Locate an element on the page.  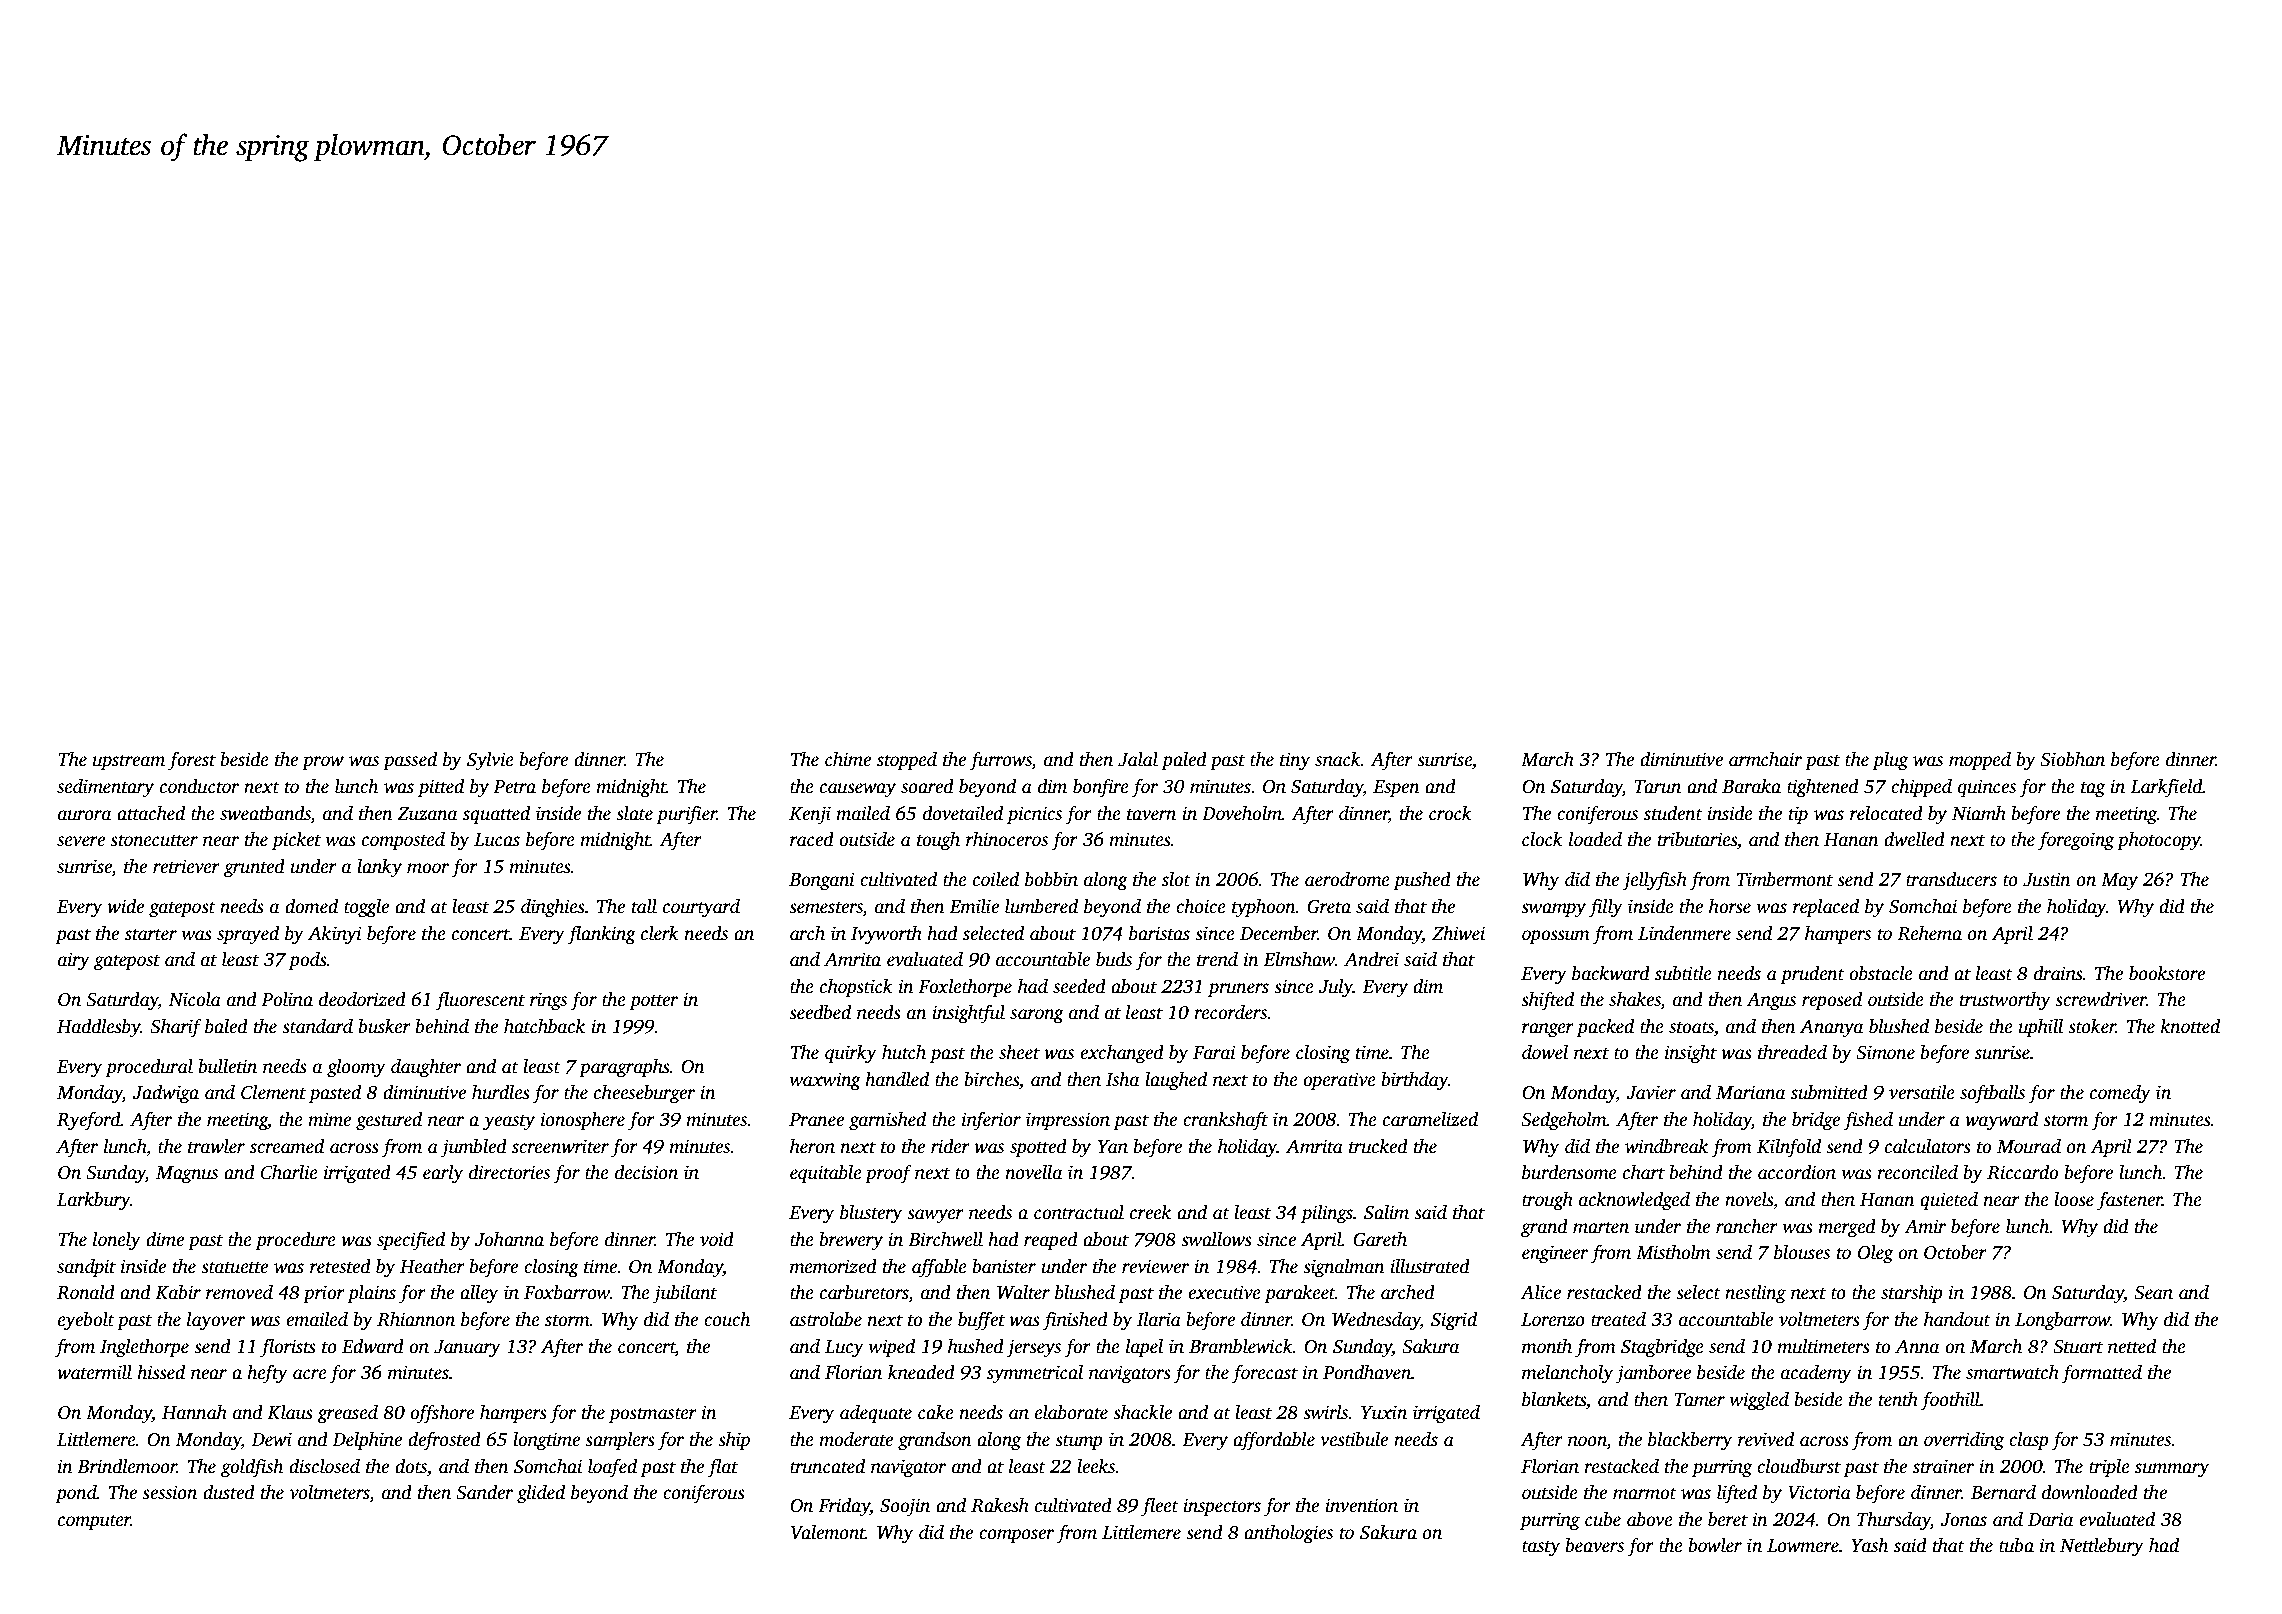
Petra is located at coordinates (514, 787).
